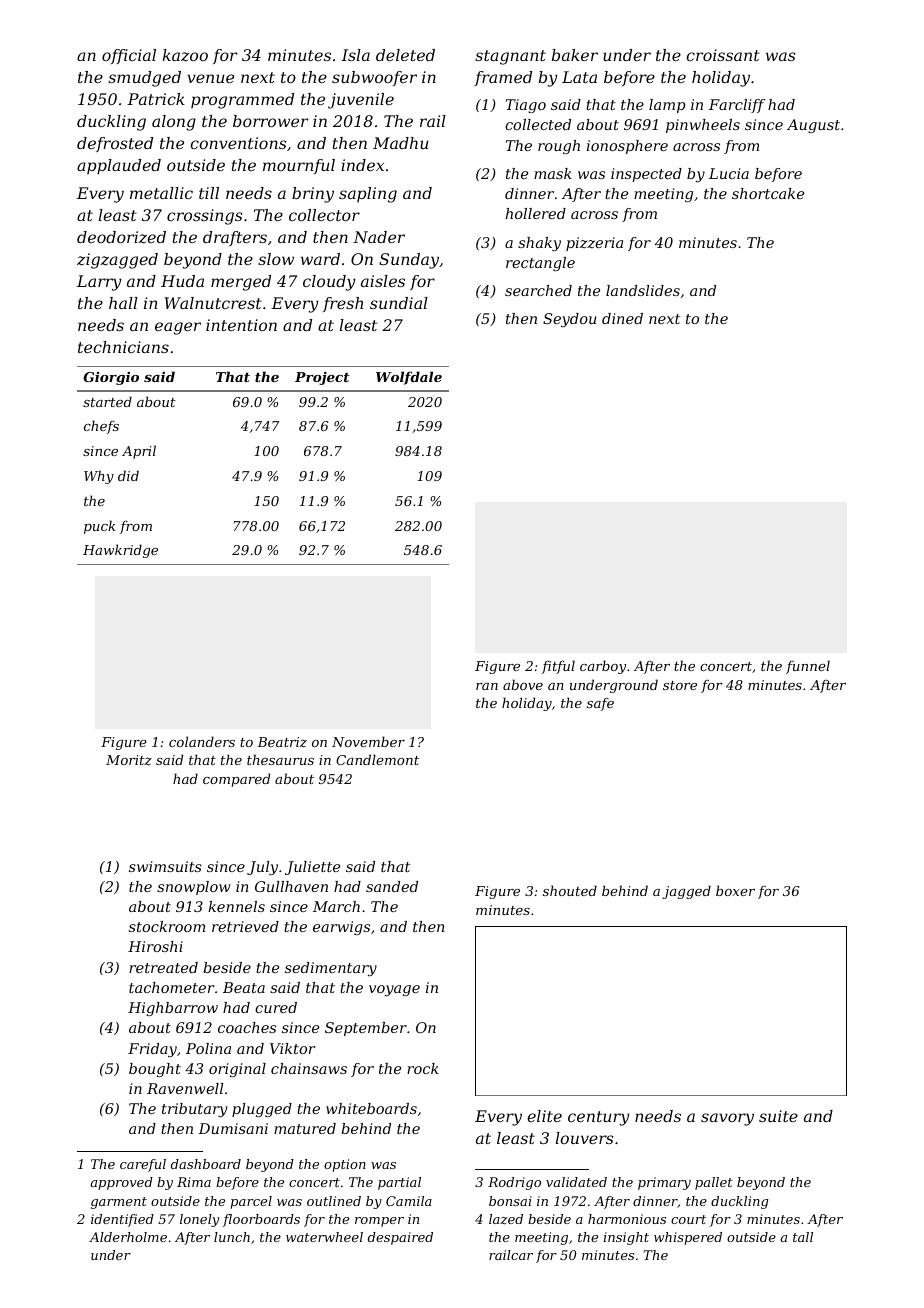 Image resolution: width=924 pixels, height=1308 pixels. What do you see at coordinates (510, 57) in the page?
I see `stagnant` at bounding box center [510, 57].
